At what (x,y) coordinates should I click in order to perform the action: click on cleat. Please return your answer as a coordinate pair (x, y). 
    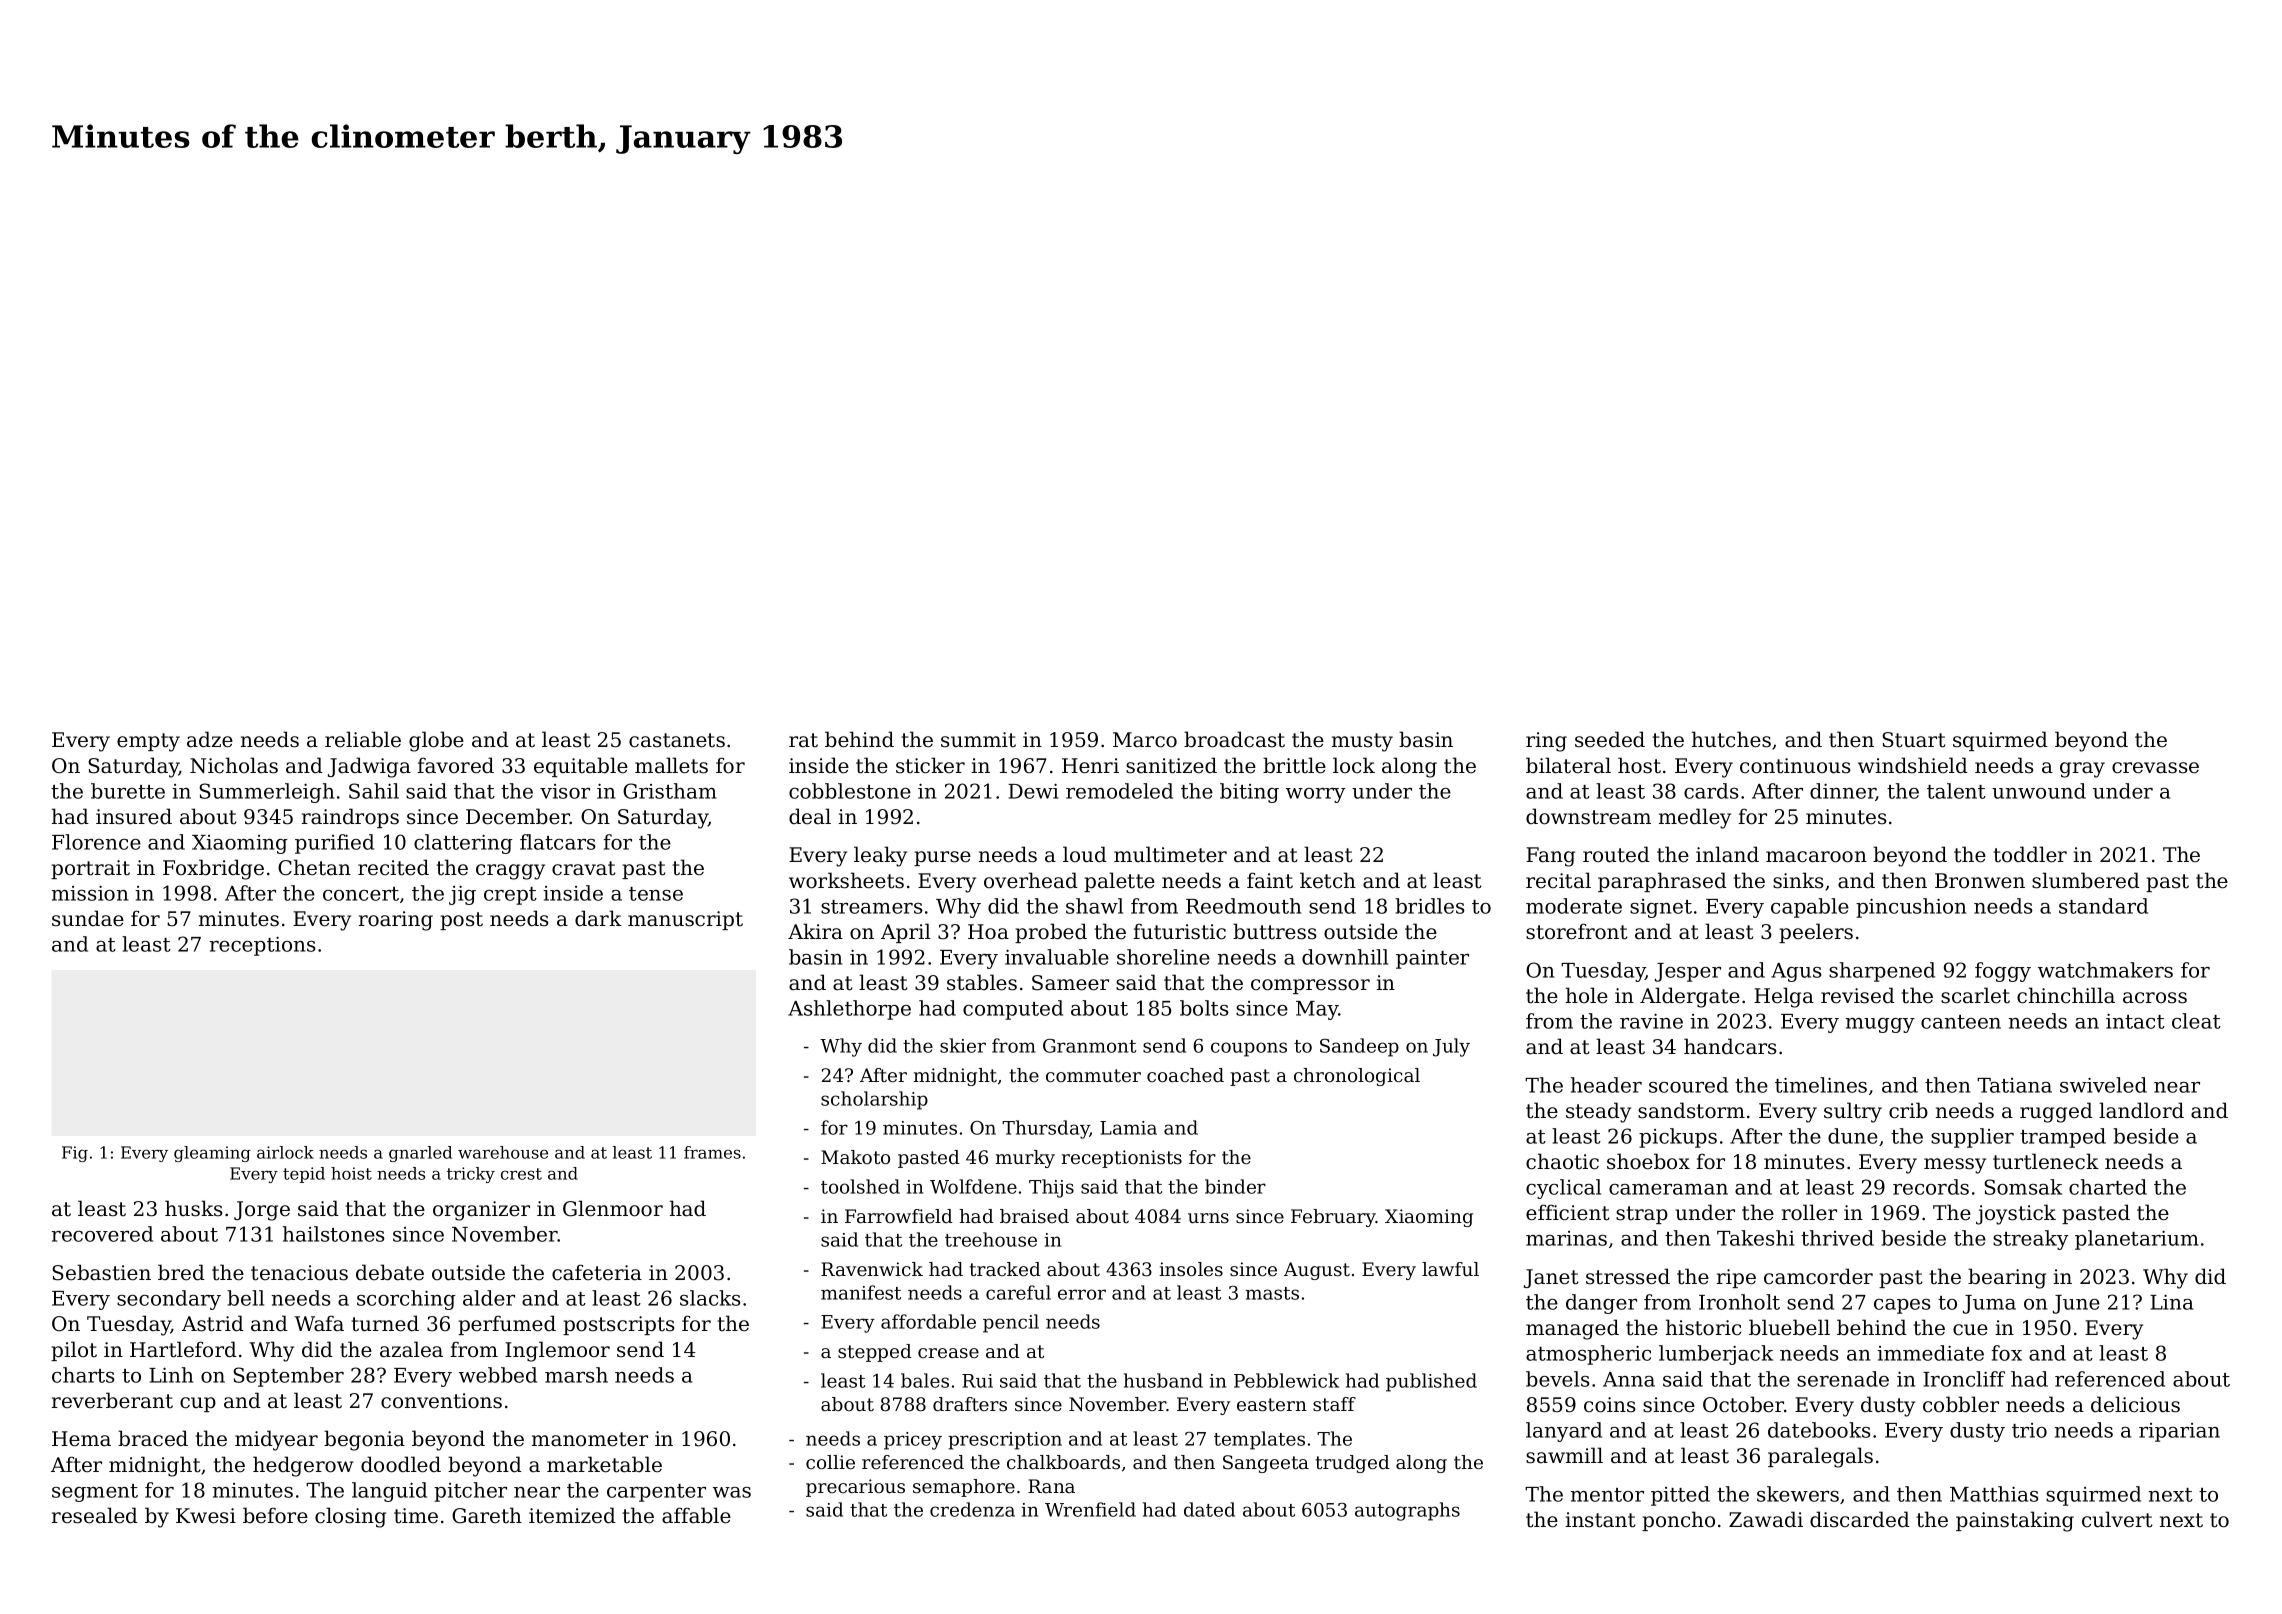
    Looking at the image, I should click on (2196, 1021).
